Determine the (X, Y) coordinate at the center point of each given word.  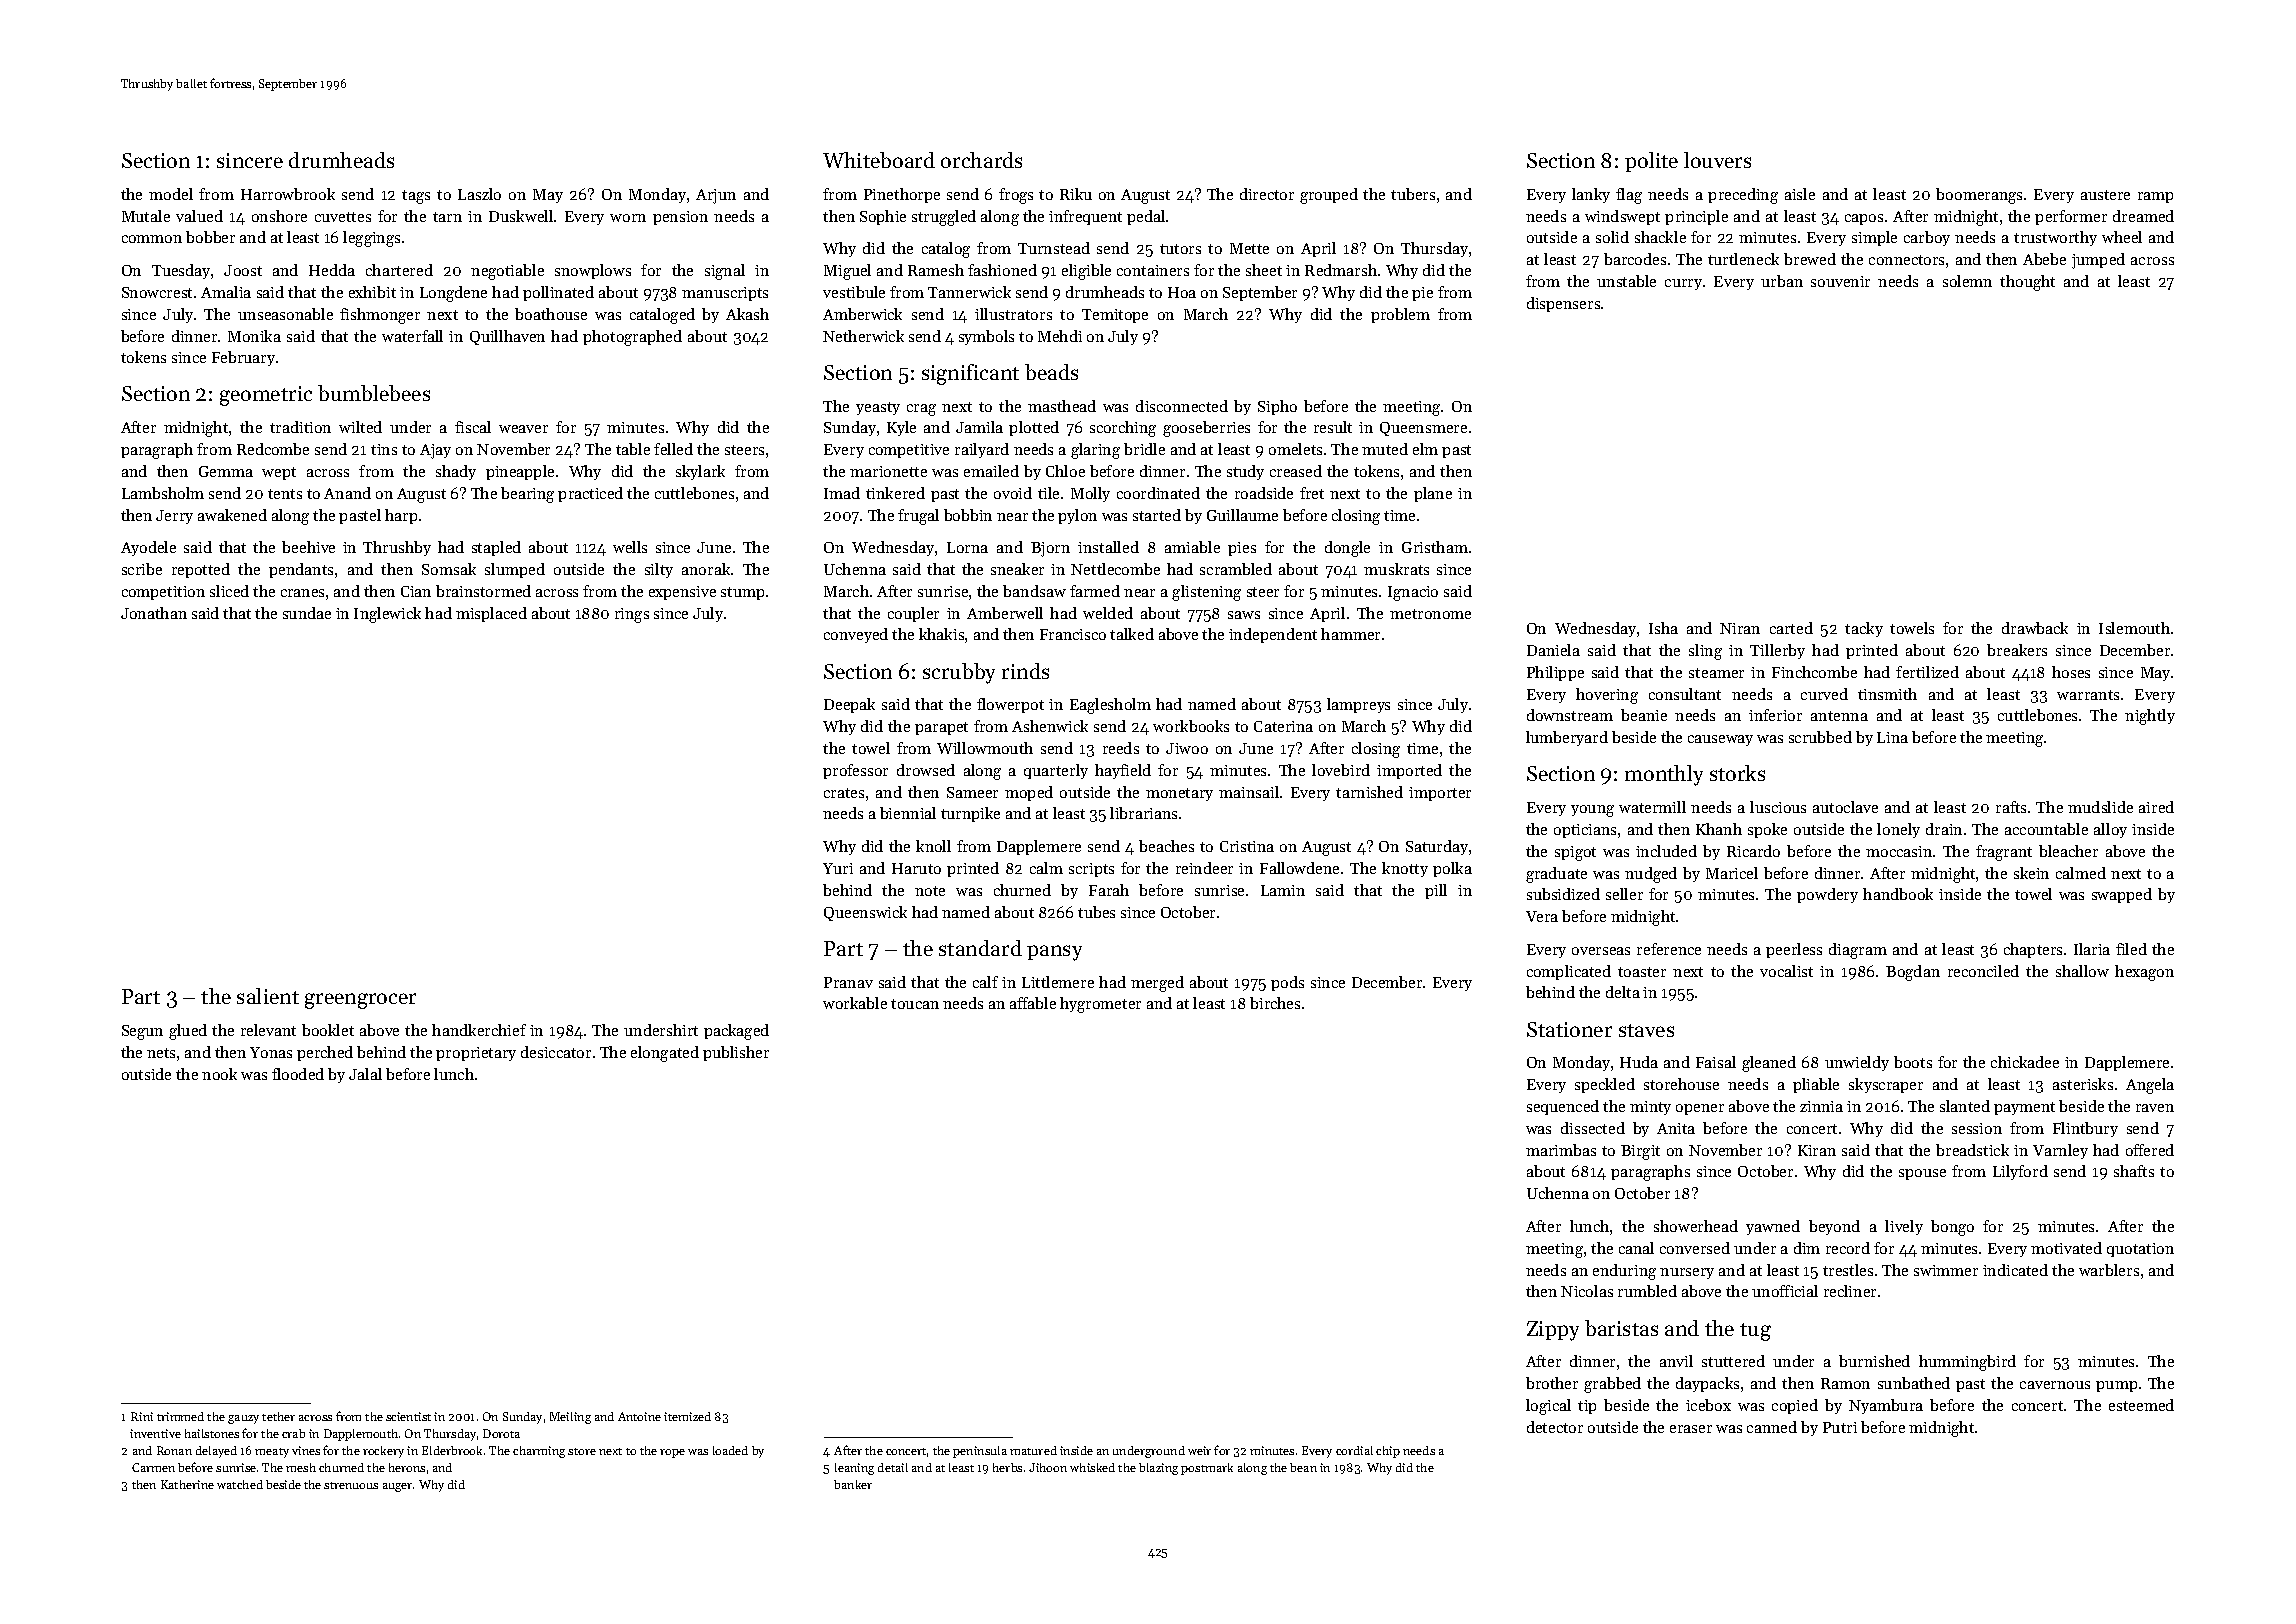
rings (632, 615)
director (1267, 194)
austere (2105, 195)
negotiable (507, 272)
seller (1624, 894)
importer (1440, 794)
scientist (408, 1416)
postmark (1207, 1469)
